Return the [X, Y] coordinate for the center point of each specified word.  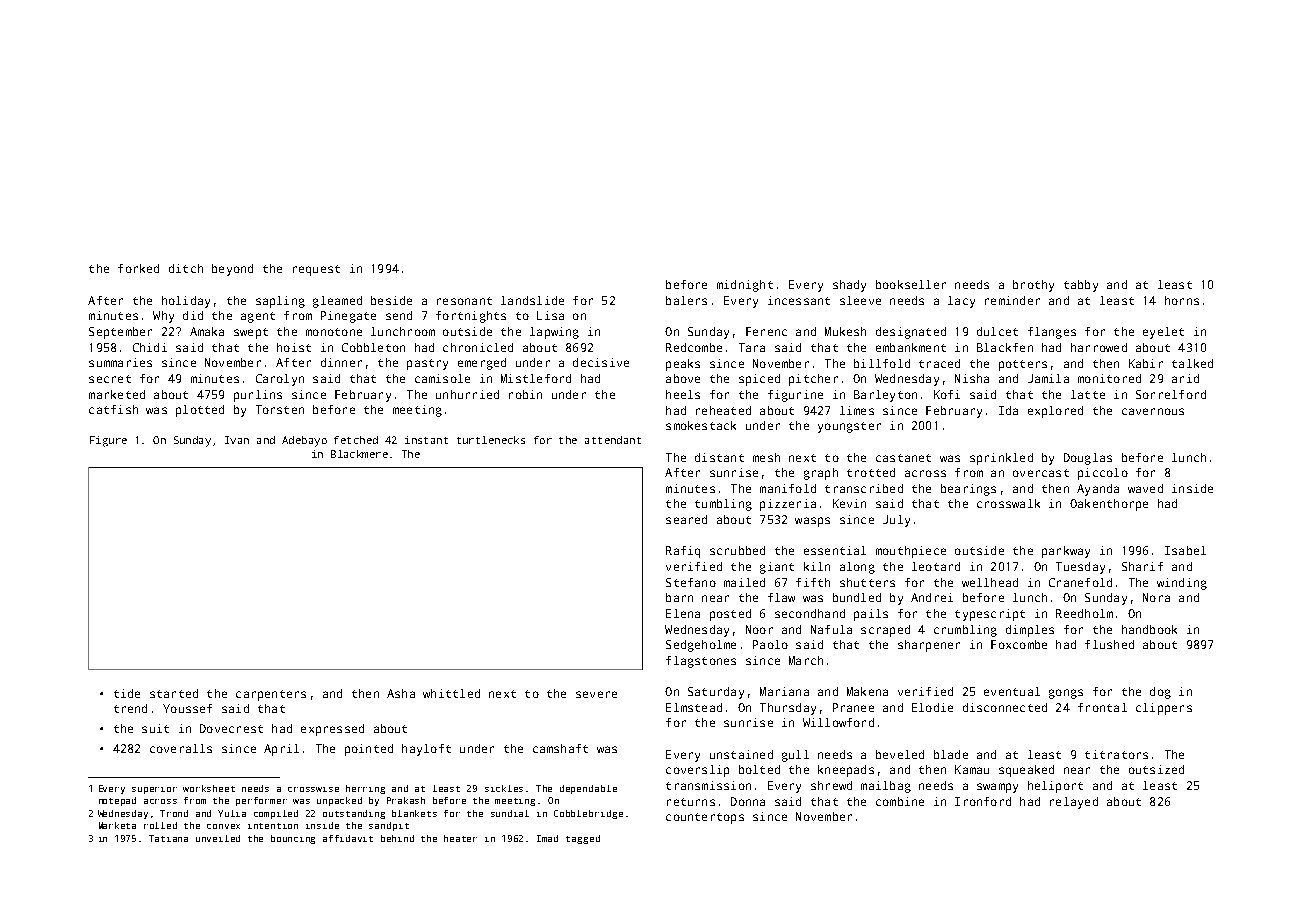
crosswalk [1008, 503]
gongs [1066, 694]
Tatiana [168, 838]
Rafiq [683, 552]
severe [596, 694]
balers [686, 300]
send [399, 315]
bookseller [911, 284]
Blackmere [359, 454]
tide [127, 693]
